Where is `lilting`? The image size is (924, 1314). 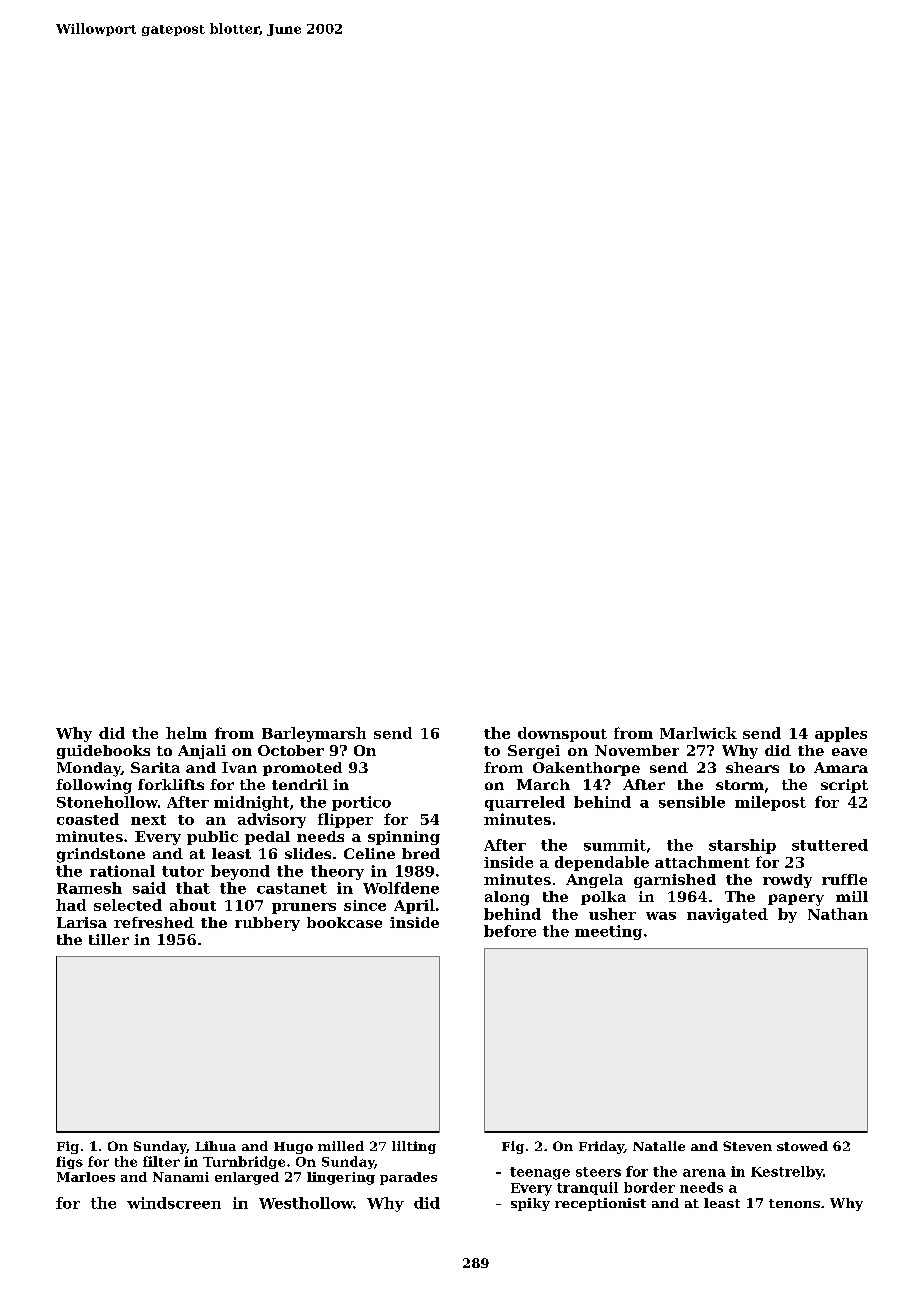
lilting is located at coordinates (414, 1147).
